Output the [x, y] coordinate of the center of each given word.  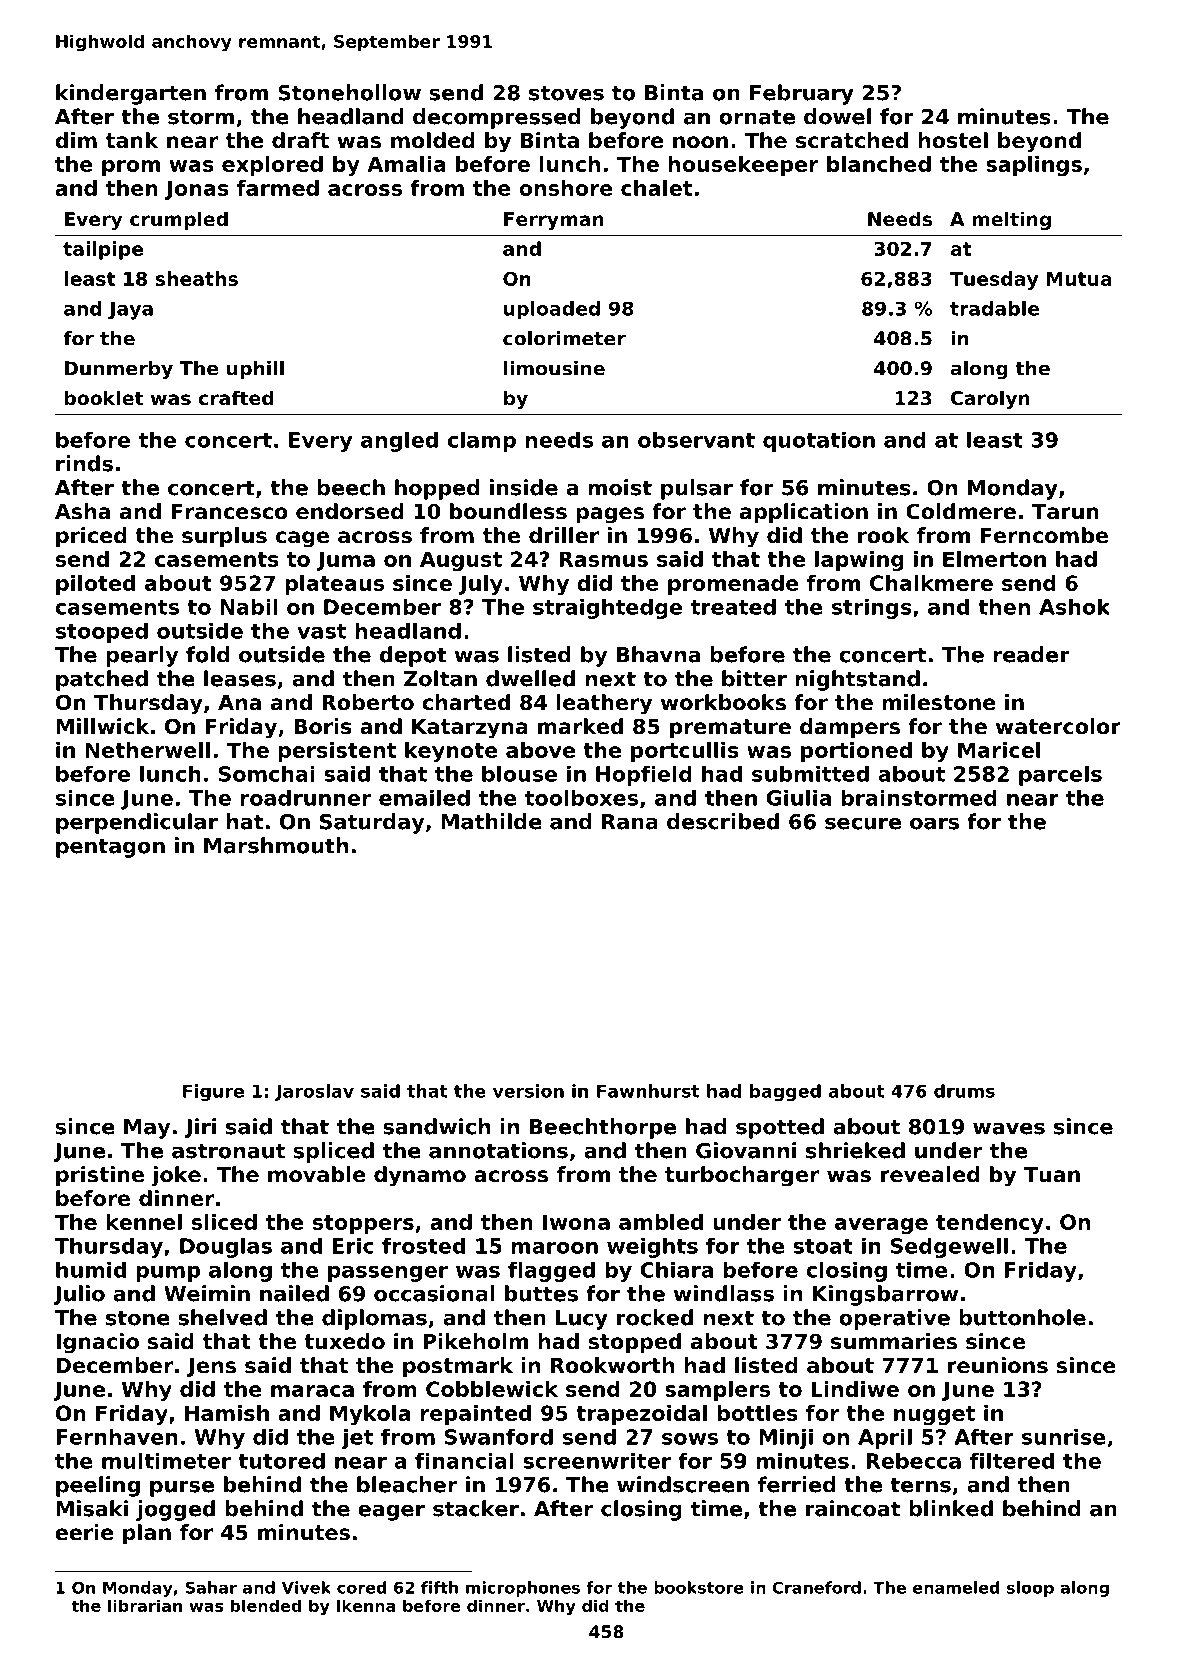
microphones [523, 1589]
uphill [255, 370]
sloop [1030, 1589]
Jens [211, 1367]
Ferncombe [1044, 535]
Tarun [1065, 512]
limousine [554, 368]
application [804, 513]
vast [321, 631]
